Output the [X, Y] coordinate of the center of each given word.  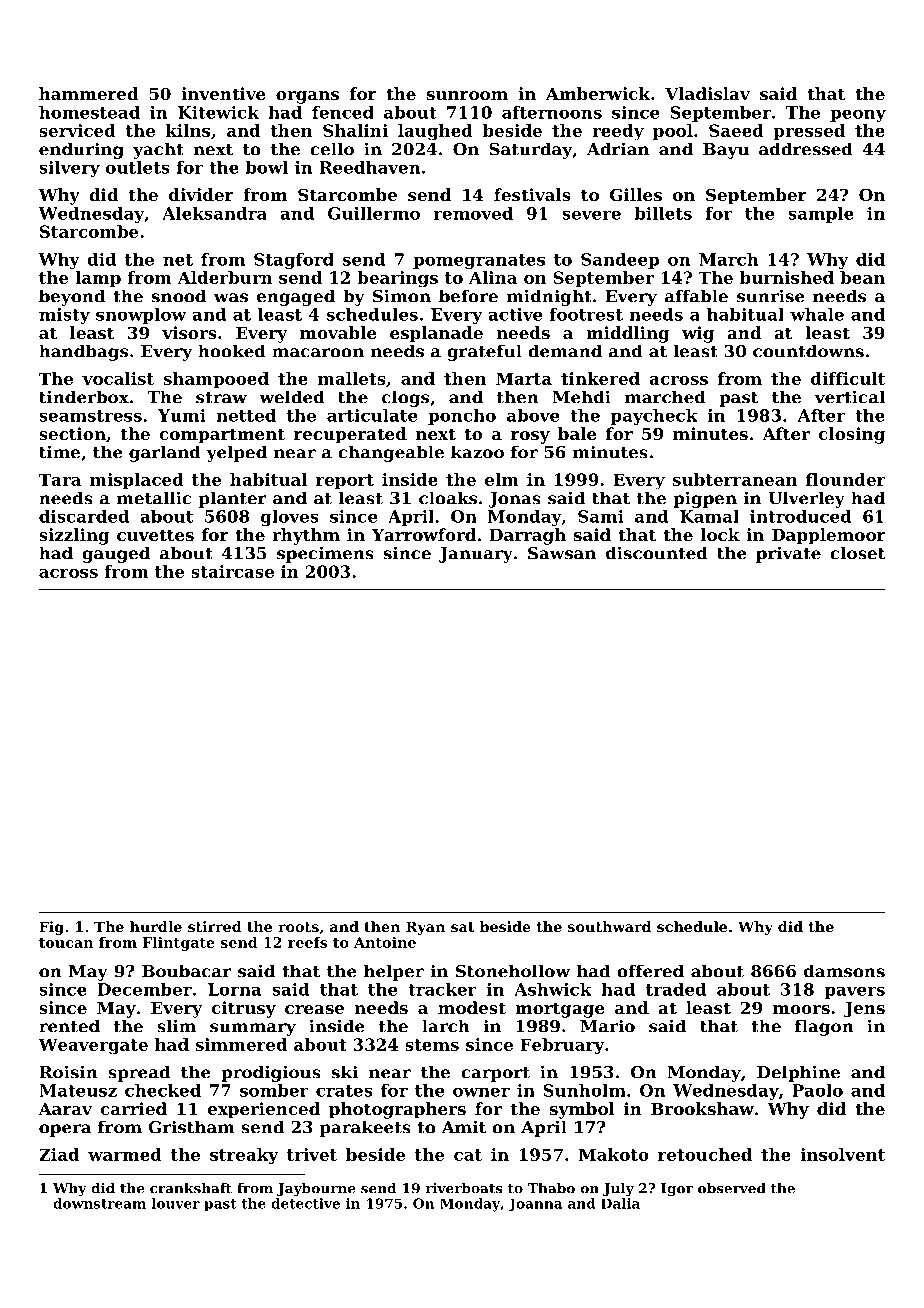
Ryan [425, 928]
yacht [158, 150]
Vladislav [707, 93]
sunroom [467, 95]
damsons [844, 971]
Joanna [535, 1205]
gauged [116, 554]
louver [176, 1203]
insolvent [842, 1154]
